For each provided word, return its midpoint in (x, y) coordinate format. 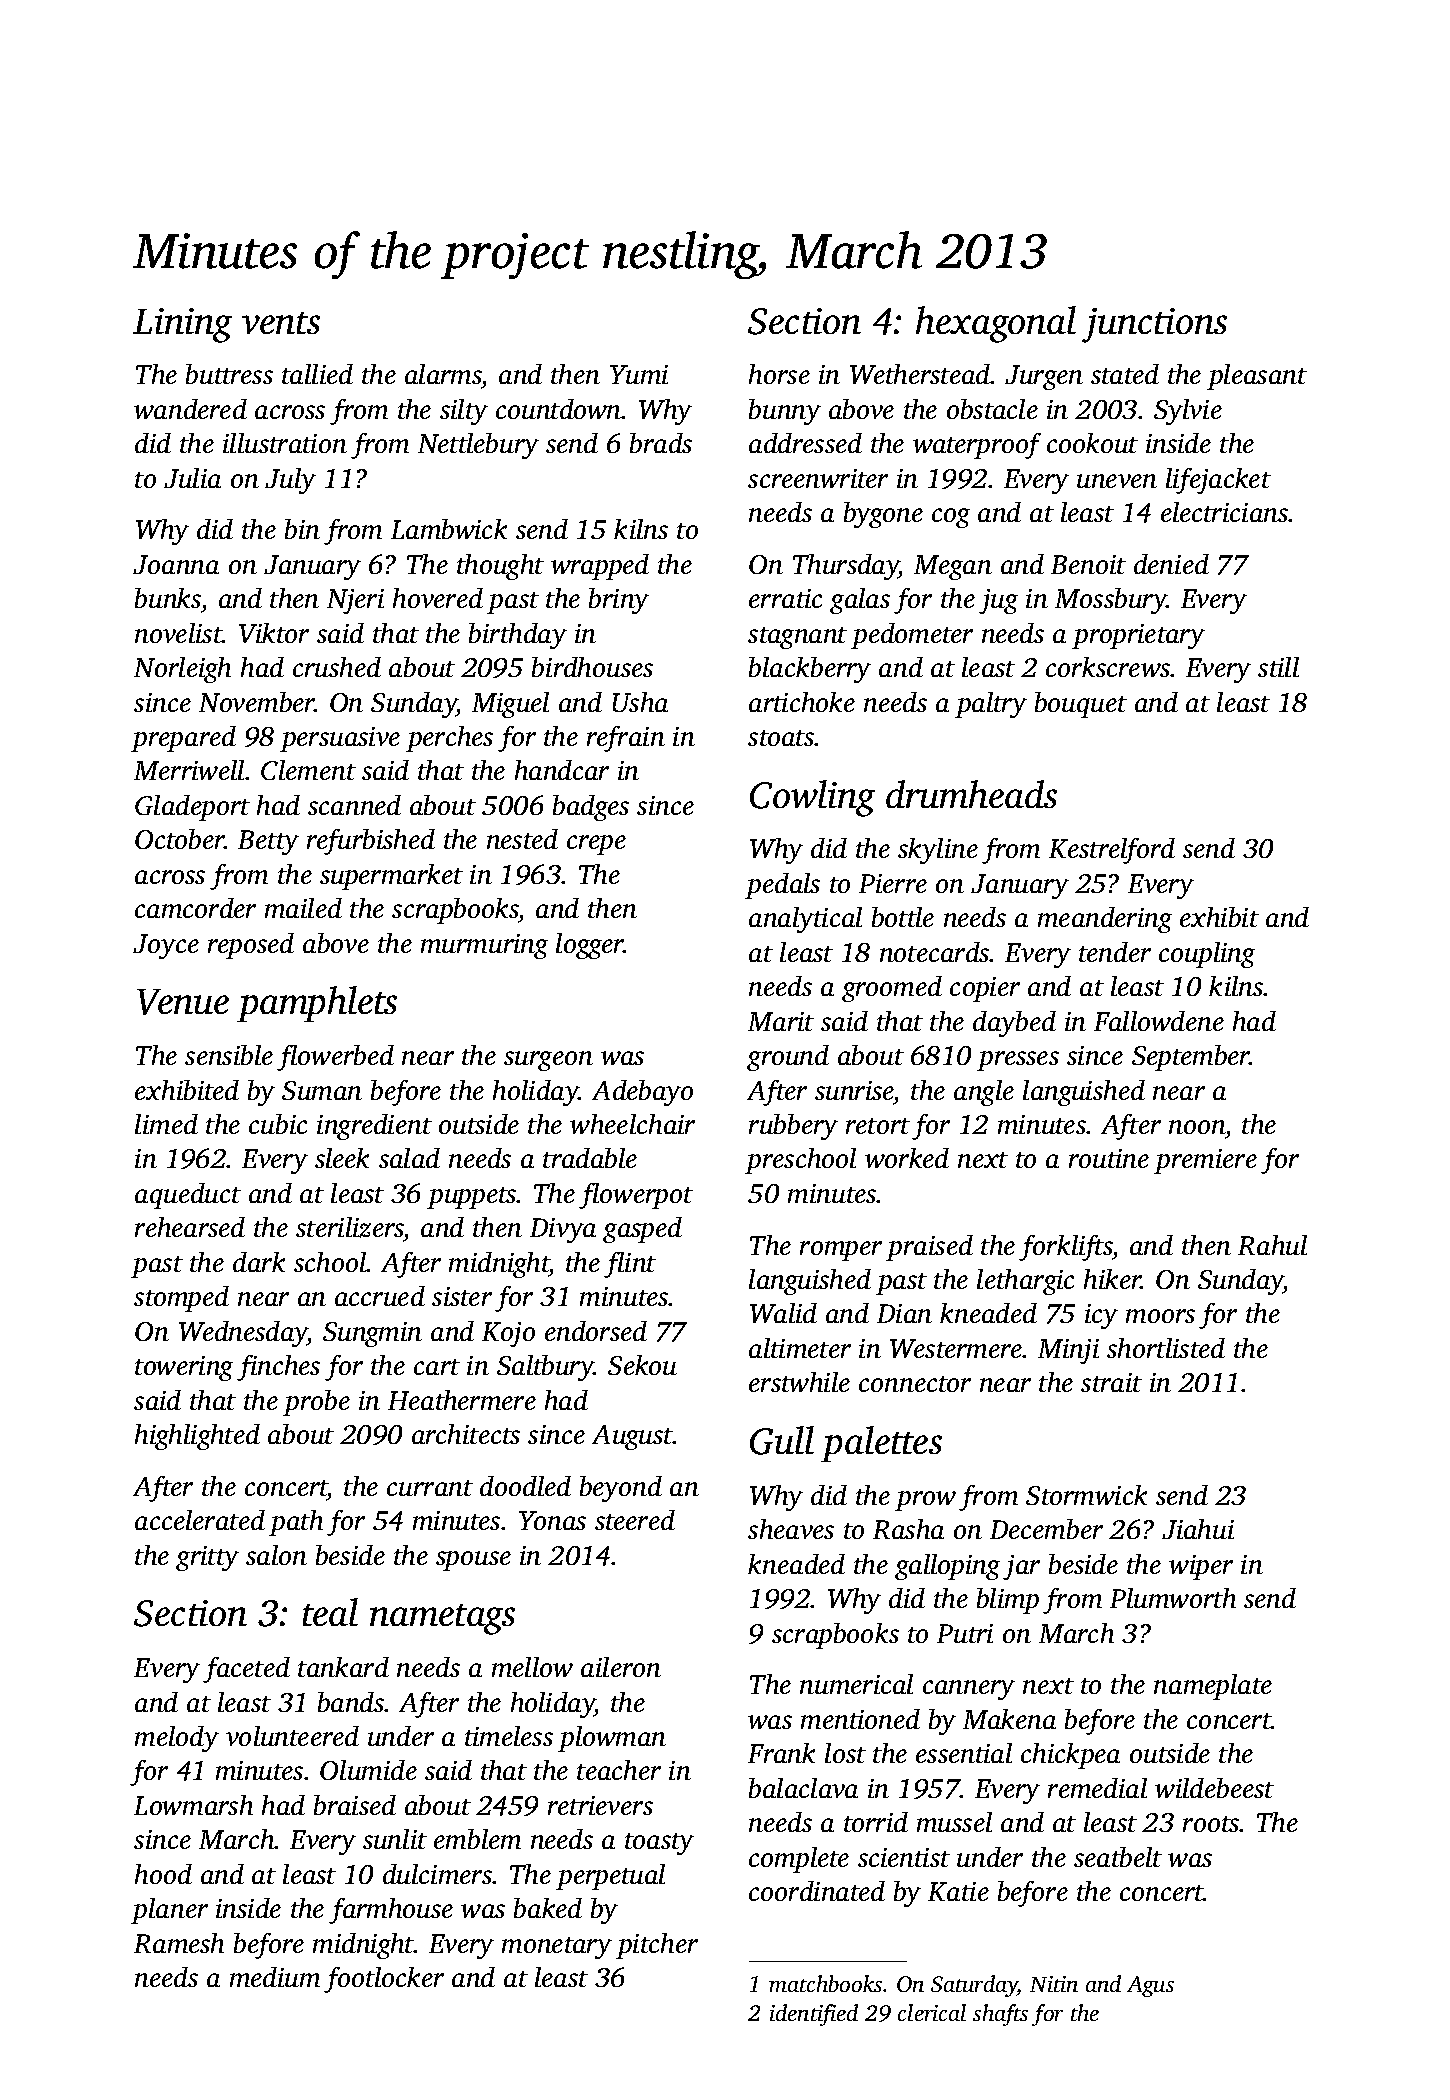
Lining (182, 325)
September (1191, 1058)
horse (779, 374)
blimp (1008, 1601)
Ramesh (179, 1943)
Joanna (176, 564)
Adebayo (642, 1093)
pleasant (1257, 377)
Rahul (1272, 1245)
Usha (640, 702)
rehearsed (190, 1227)
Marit (781, 1021)
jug (998, 601)
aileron (621, 1667)
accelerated (200, 1520)
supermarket (391, 877)
